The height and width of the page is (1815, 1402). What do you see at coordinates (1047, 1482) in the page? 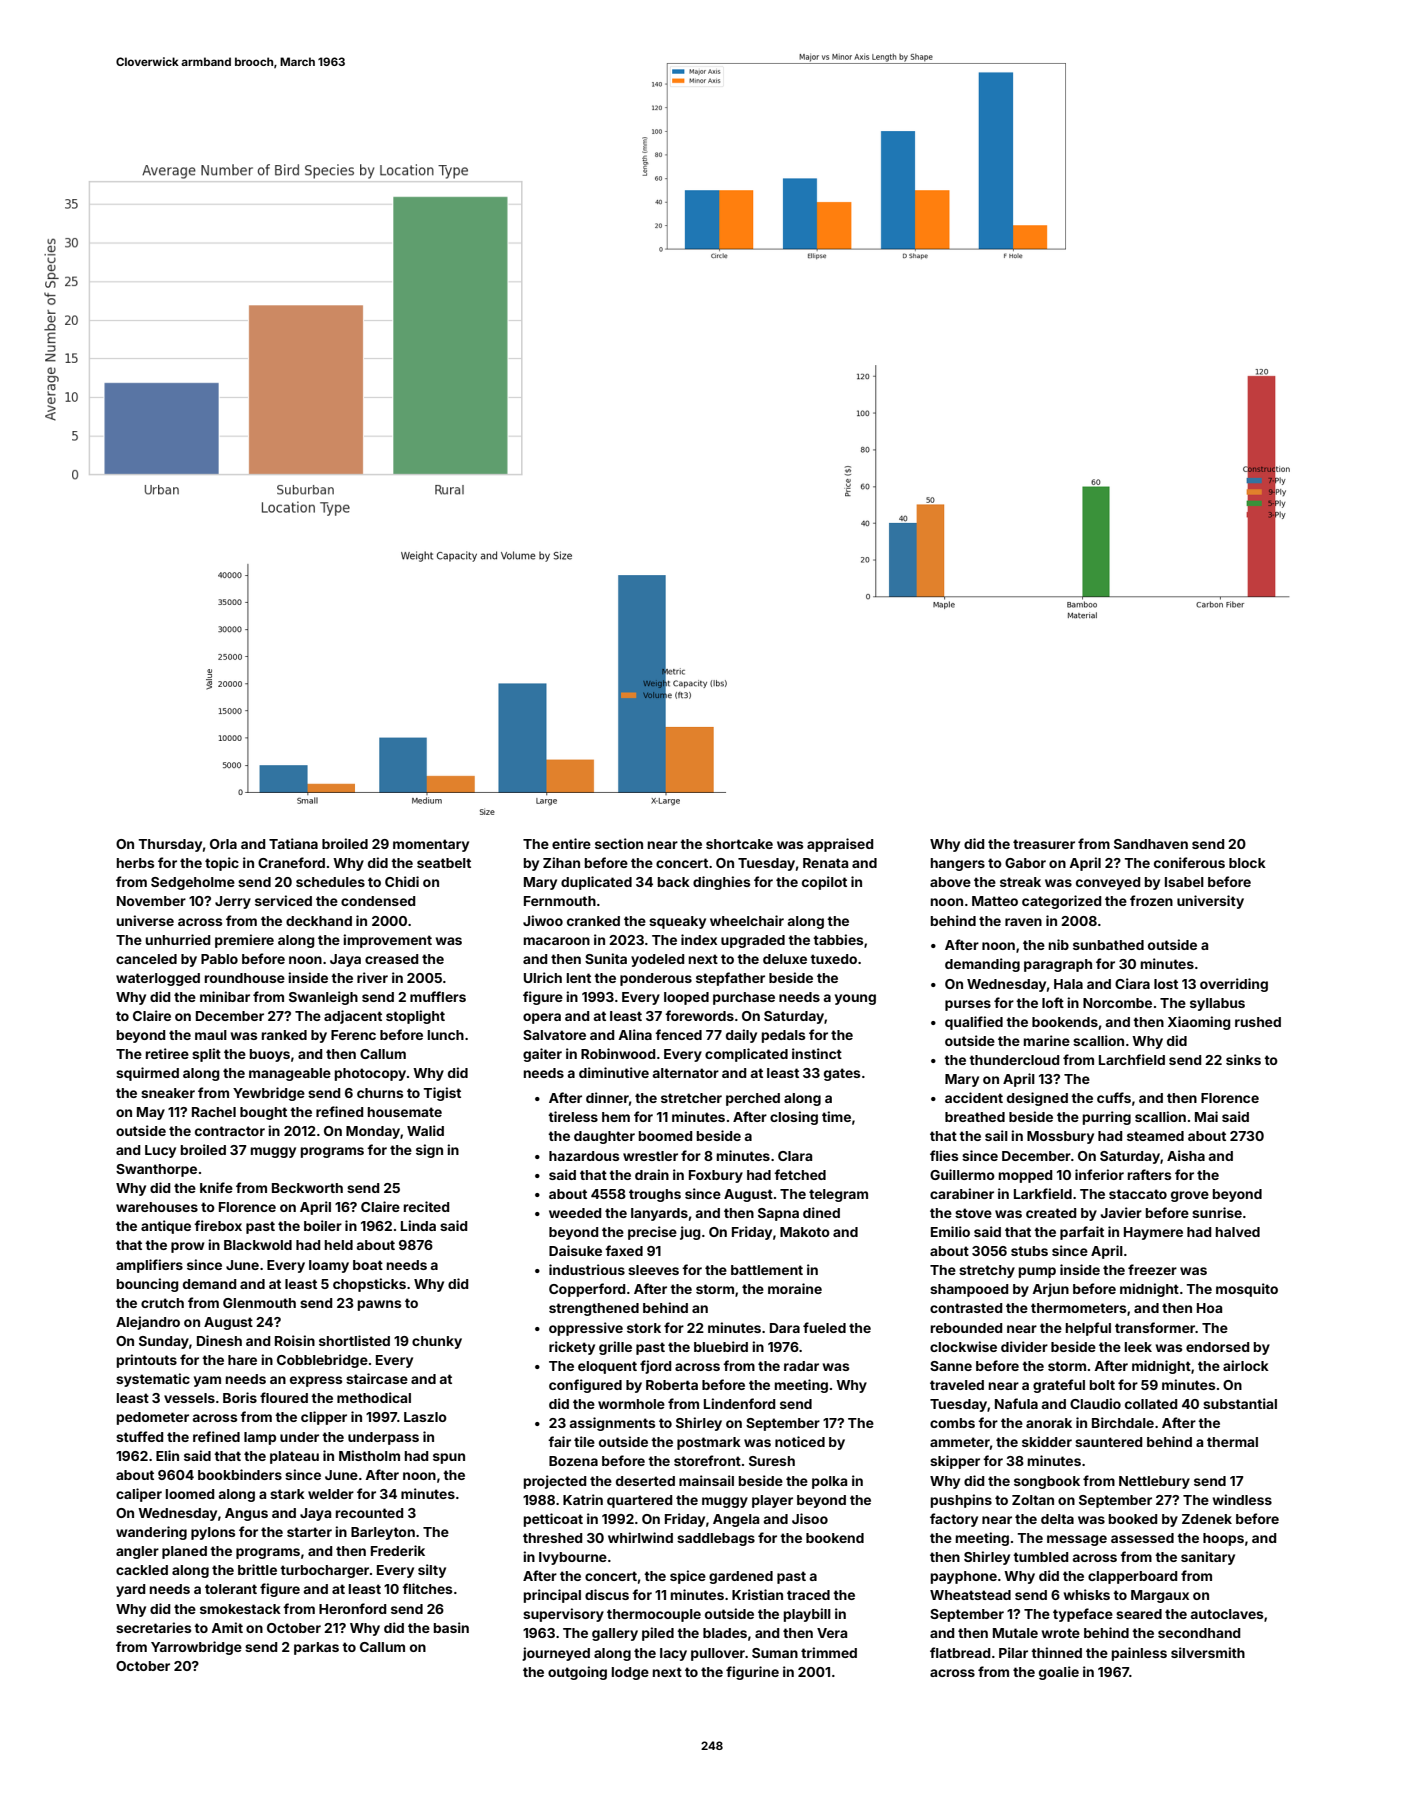
I see `songbook` at bounding box center [1047, 1482].
